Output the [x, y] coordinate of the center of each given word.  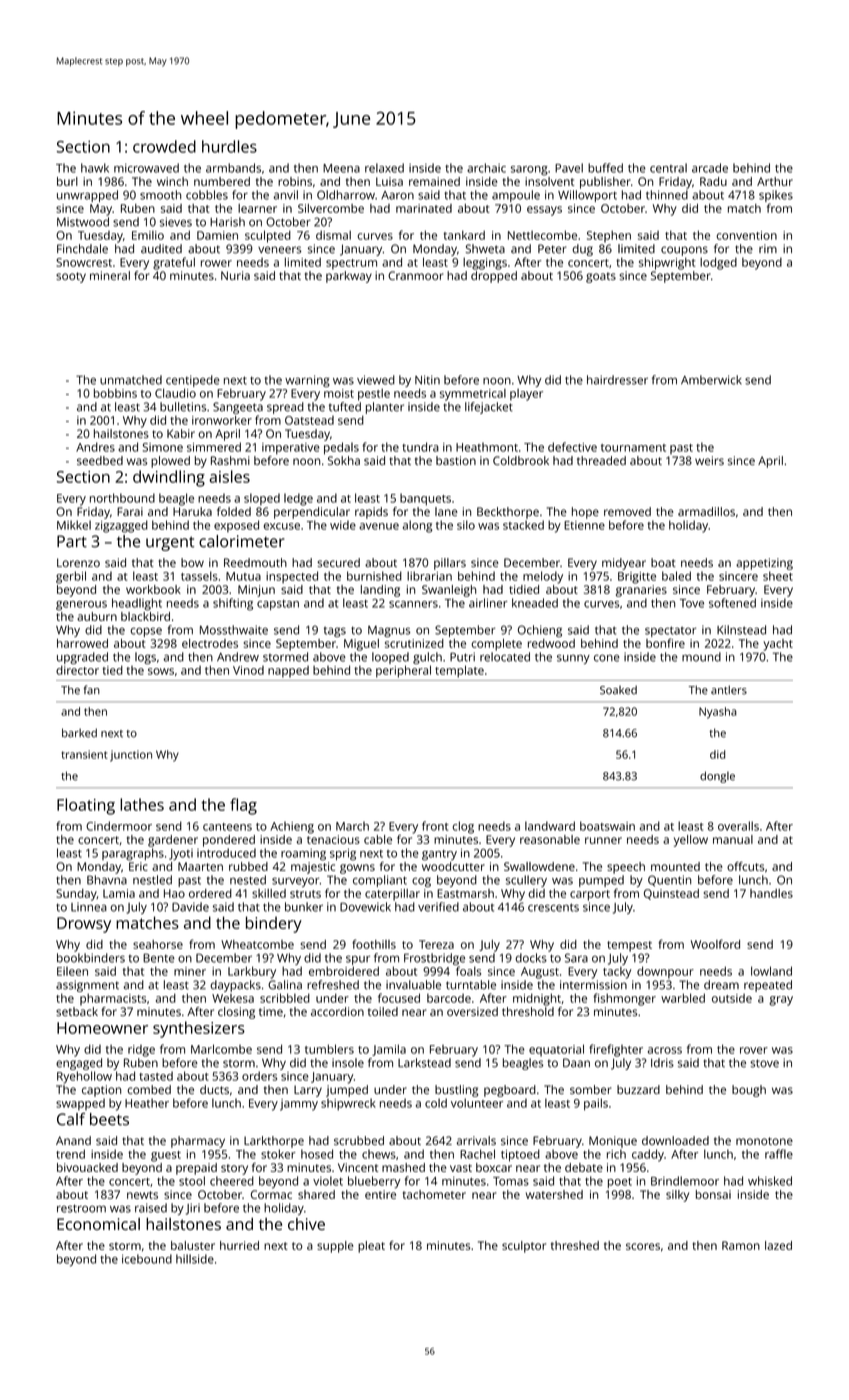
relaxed [384, 168]
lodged [718, 263]
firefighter [616, 1050]
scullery [526, 881]
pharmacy [198, 1142]
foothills [374, 944]
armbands [233, 168]
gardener [173, 841]
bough [749, 1091]
